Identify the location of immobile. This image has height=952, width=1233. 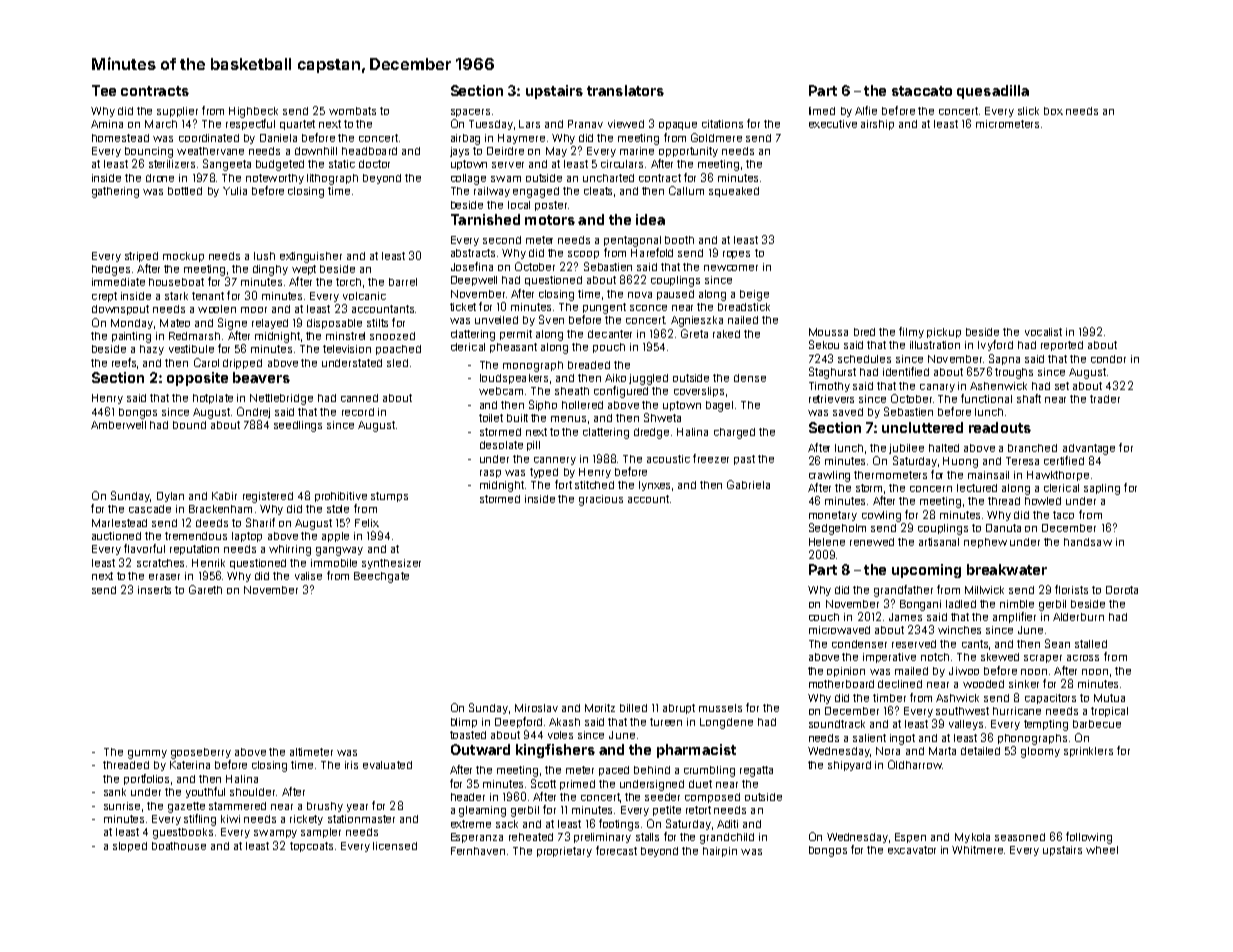
(334, 563).
